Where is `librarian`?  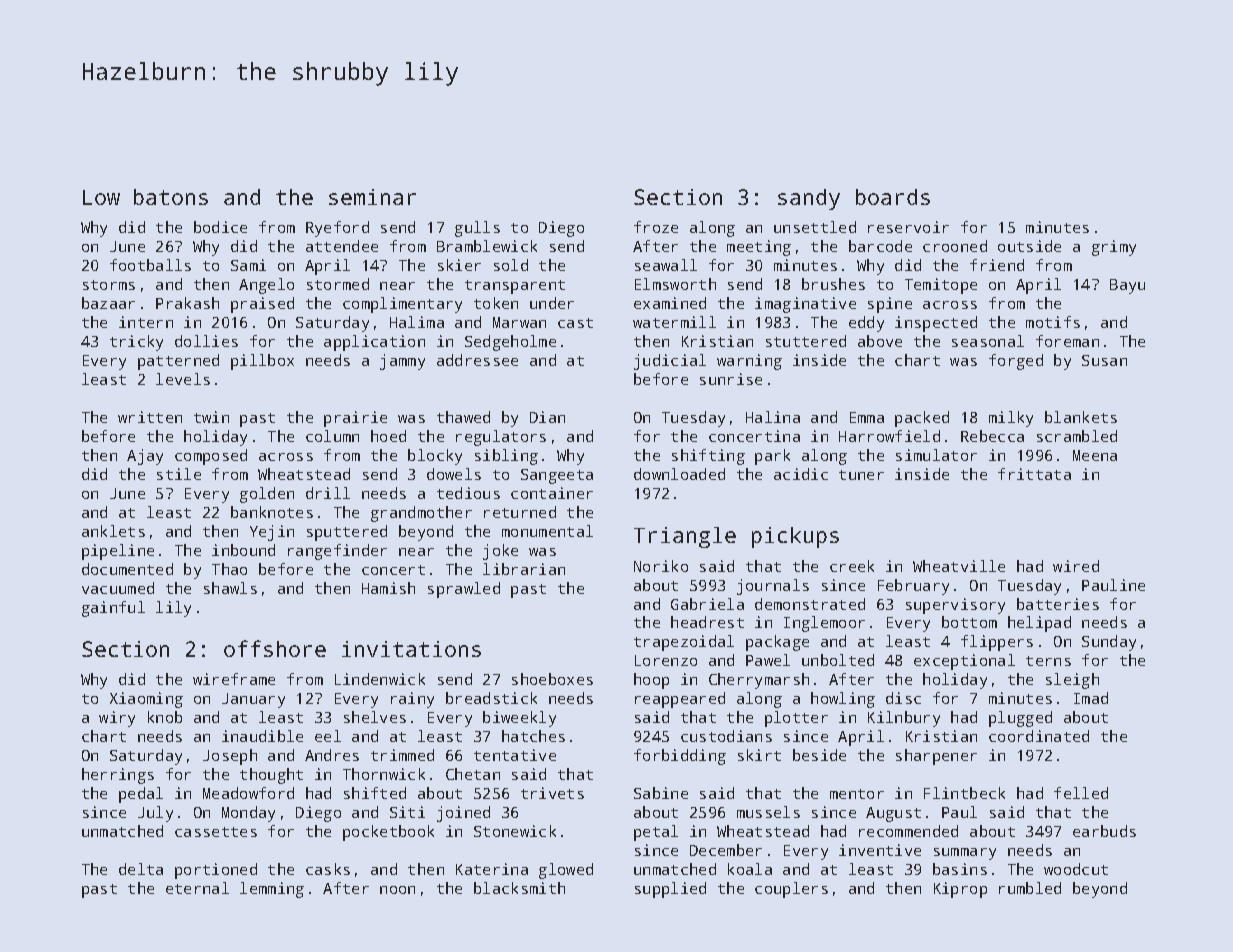
librarian is located at coordinates (524, 569).
